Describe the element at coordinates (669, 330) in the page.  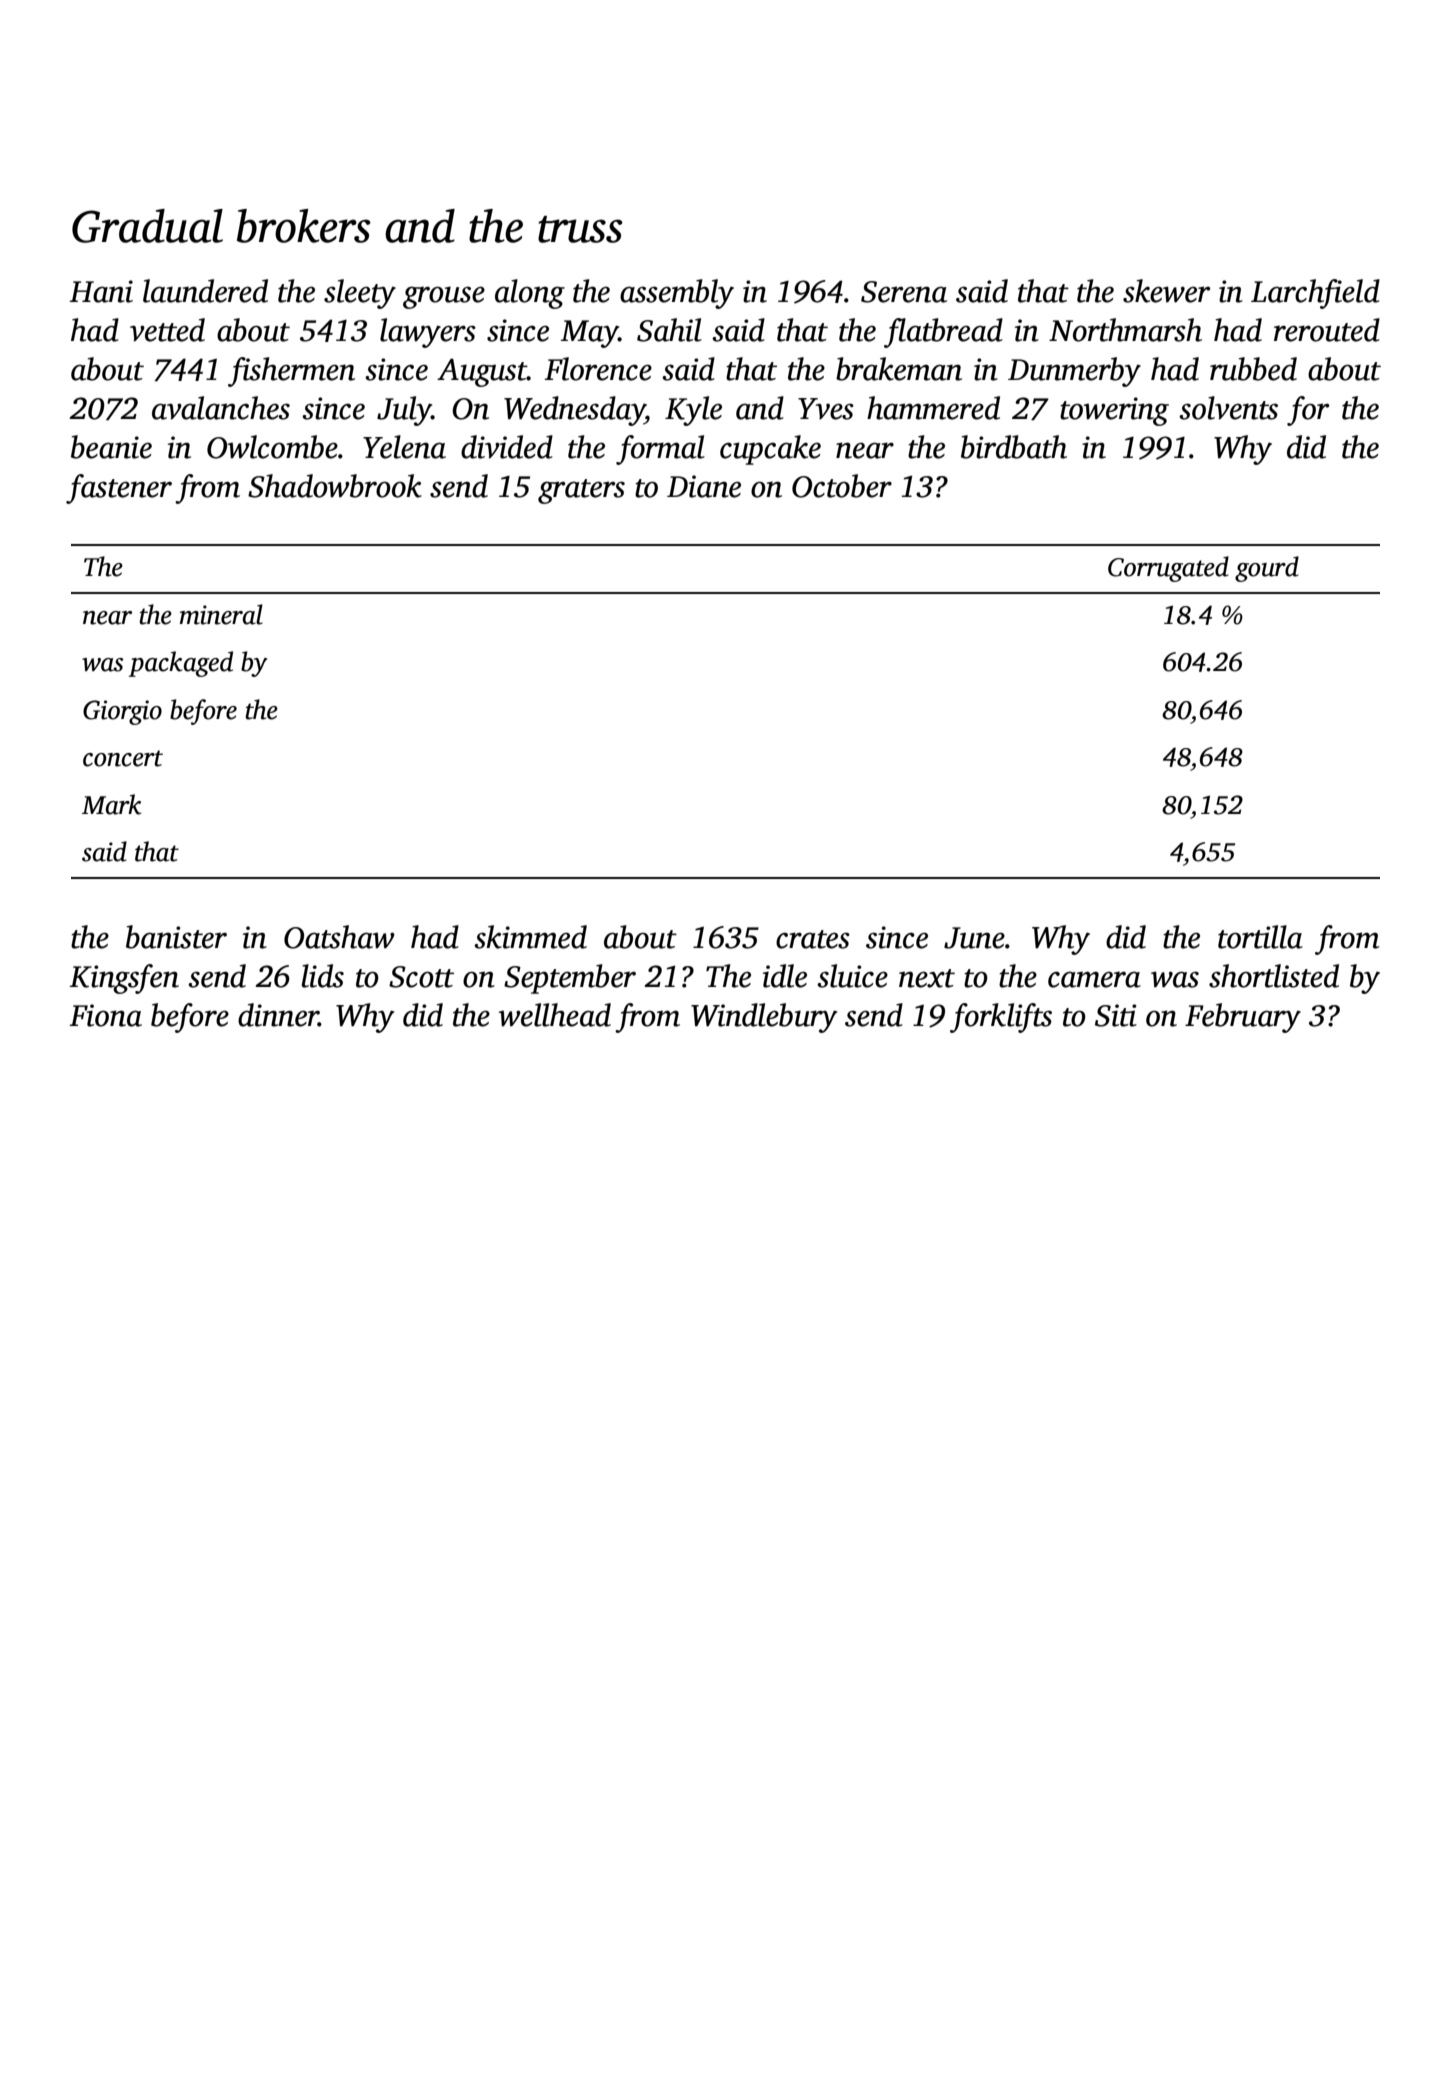
I see `Sahil` at that location.
